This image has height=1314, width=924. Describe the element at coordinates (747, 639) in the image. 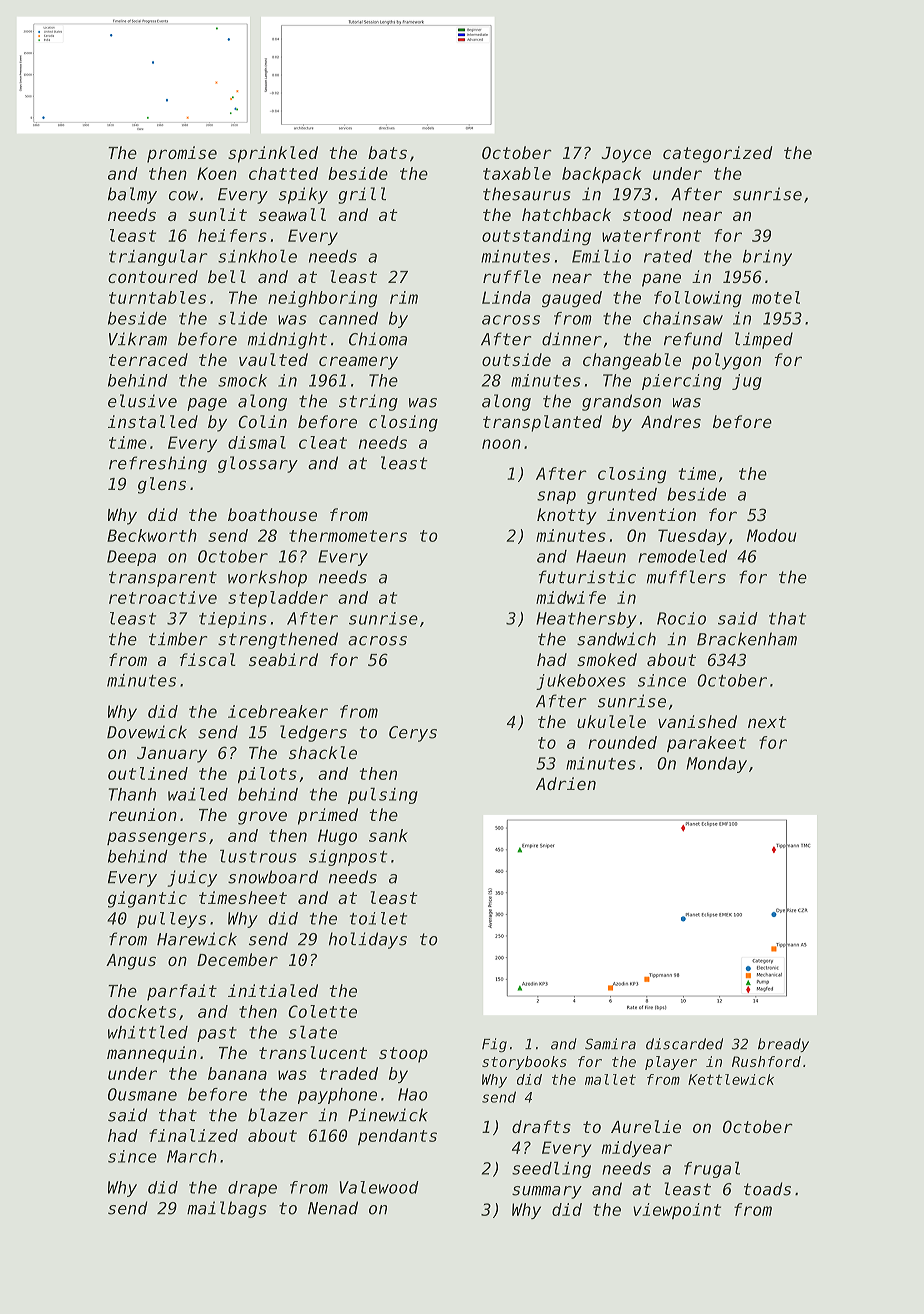

I see `Brackenham` at that location.
